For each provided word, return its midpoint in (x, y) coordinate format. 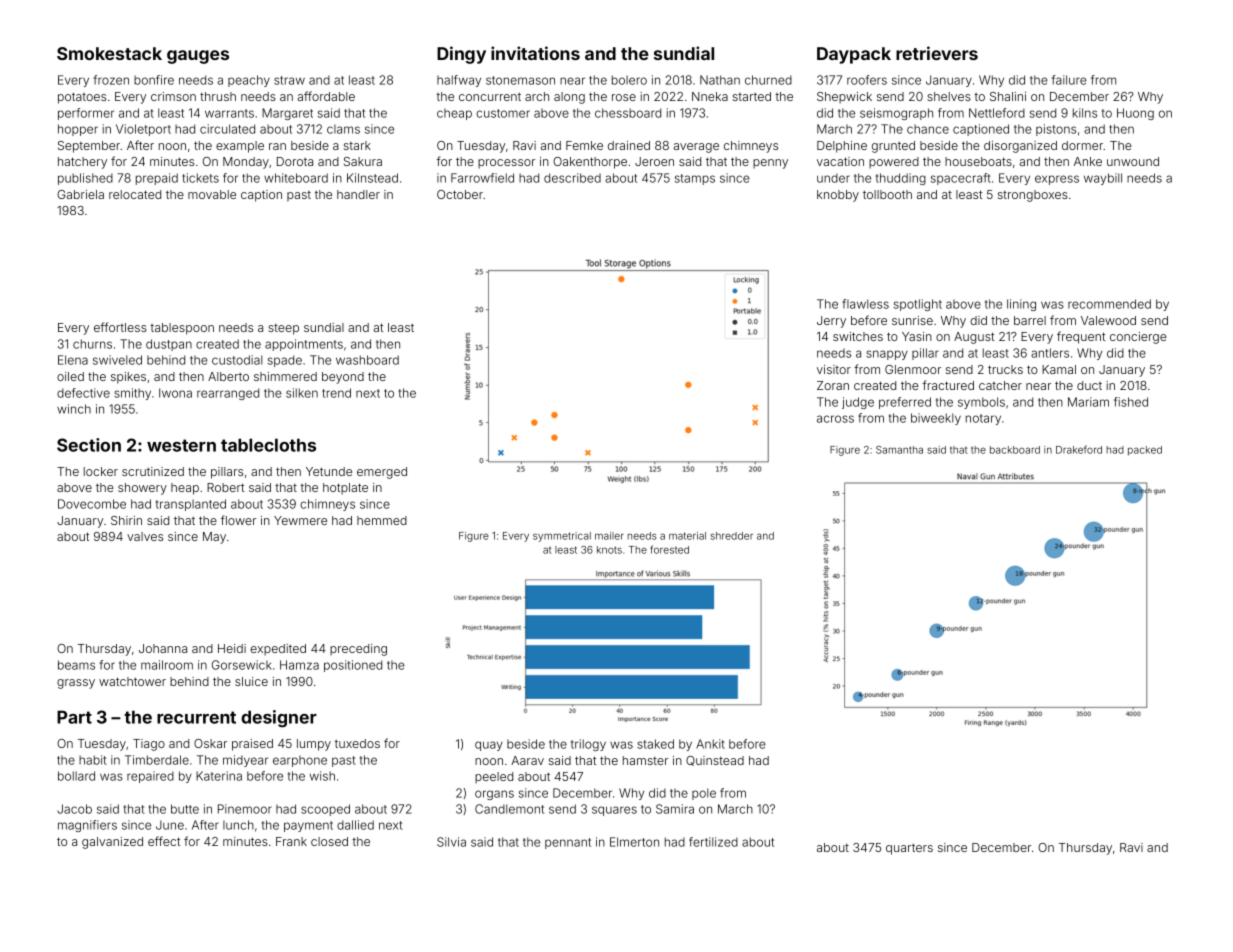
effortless (120, 327)
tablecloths (268, 445)
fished (1131, 402)
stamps (695, 179)
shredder (731, 536)
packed (1145, 451)
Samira (675, 809)
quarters (909, 849)
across (835, 419)
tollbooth (887, 194)
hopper (78, 130)
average (696, 148)
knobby (838, 196)
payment (308, 826)
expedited (278, 650)
